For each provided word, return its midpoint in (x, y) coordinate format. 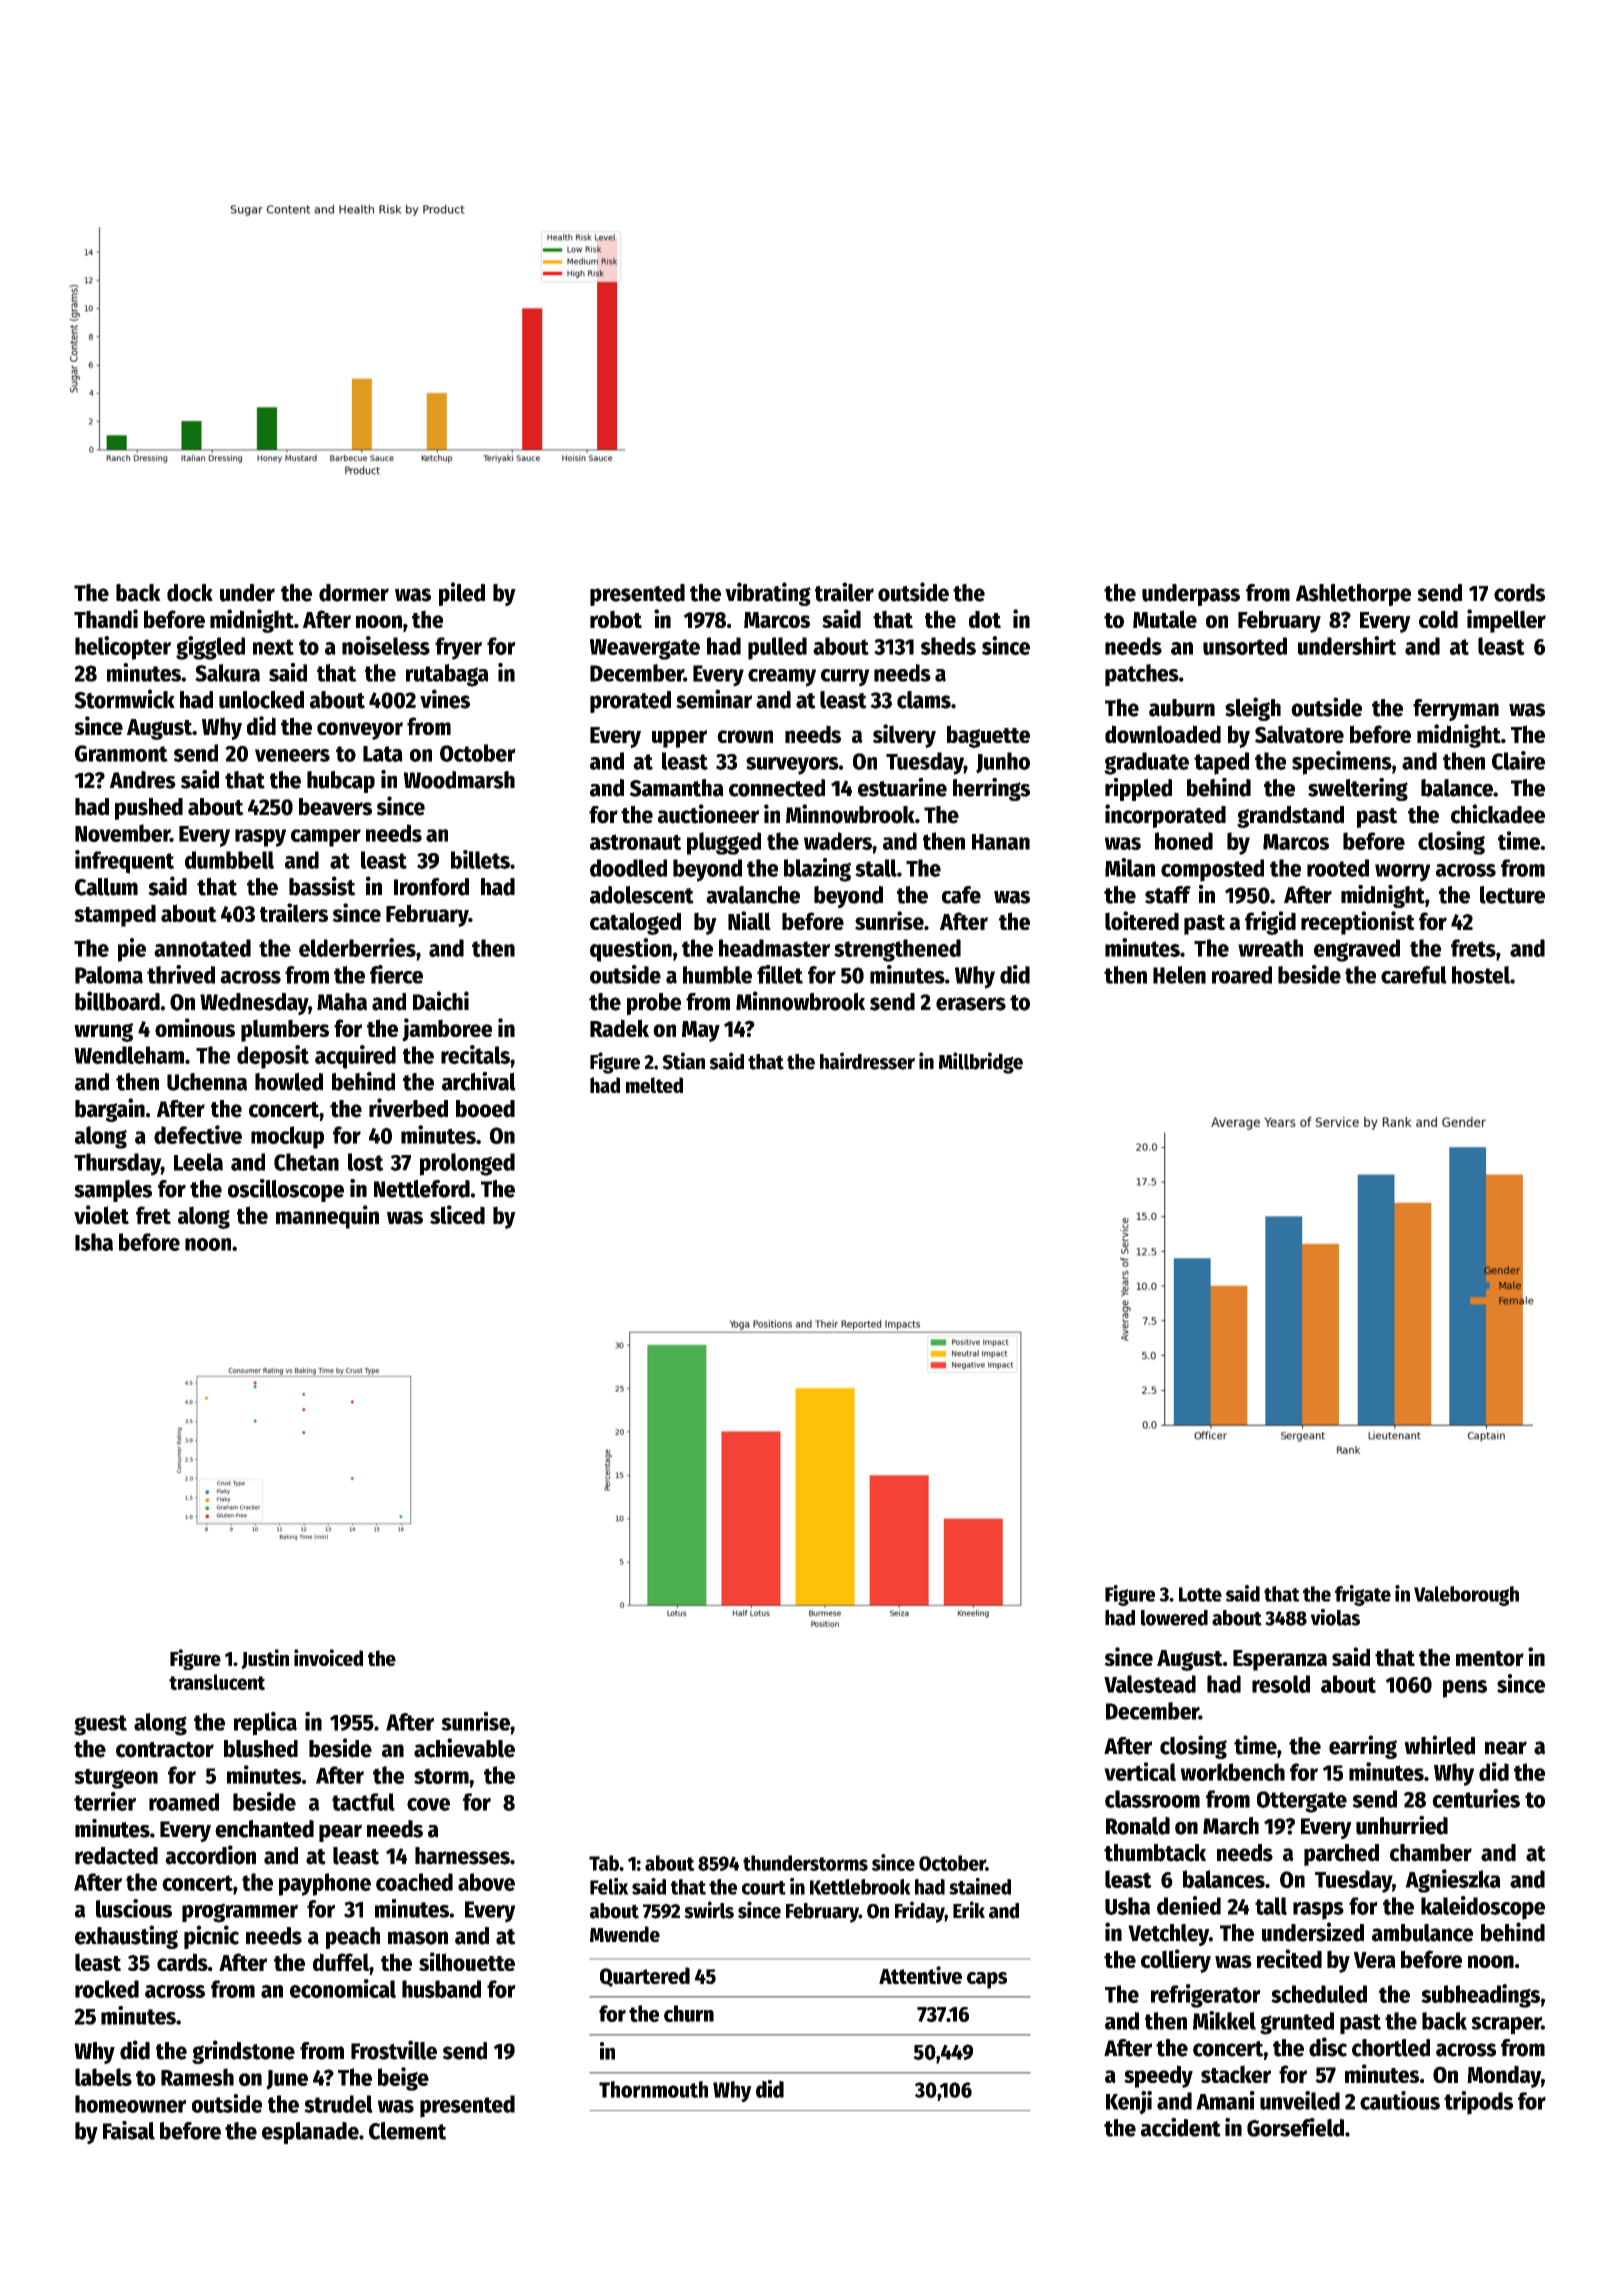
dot (985, 619)
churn (689, 2013)
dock (190, 593)
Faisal (129, 2130)
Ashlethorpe (1353, 595)
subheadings (1480, 1996)
